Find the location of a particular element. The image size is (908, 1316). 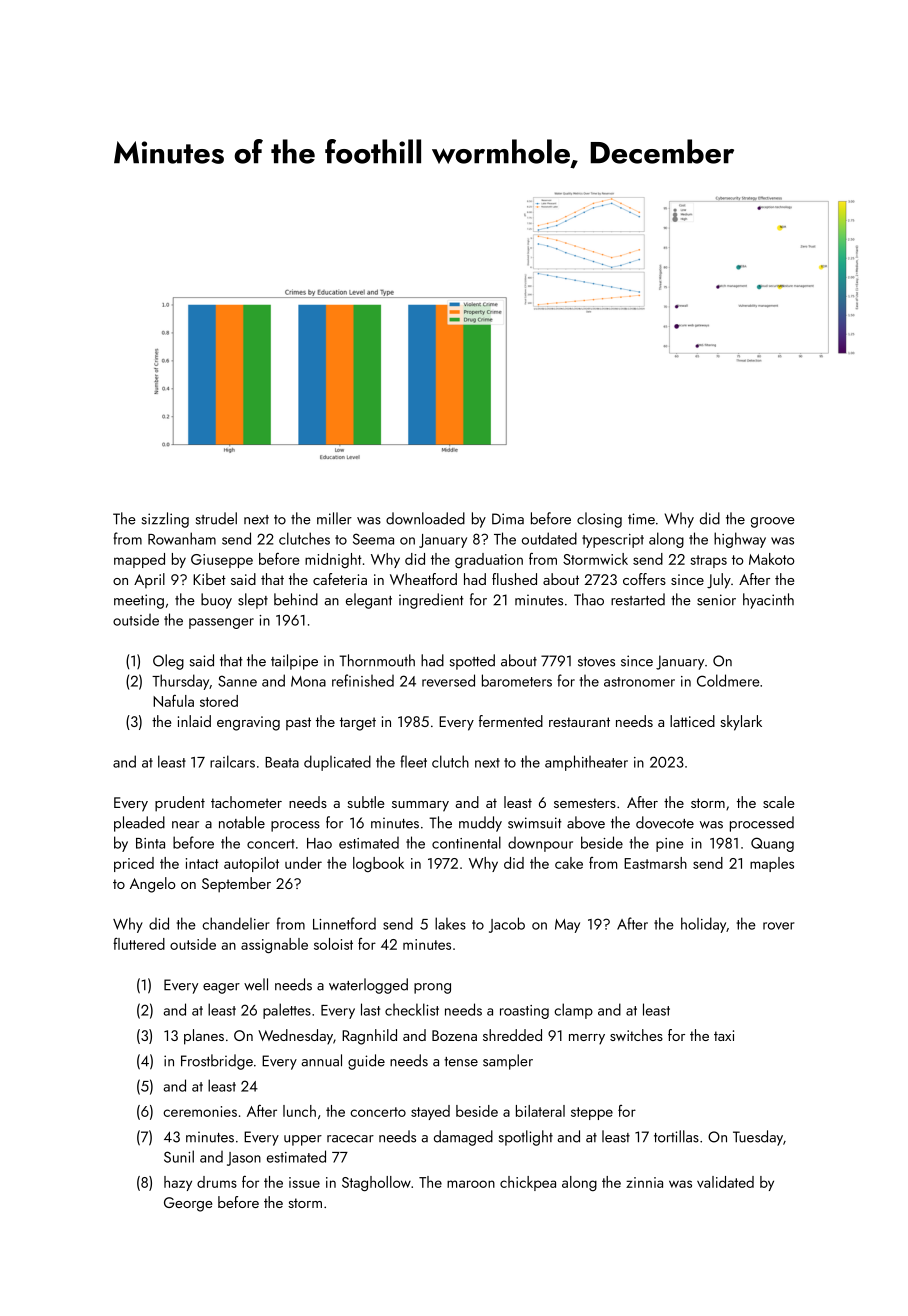

taxi is located at coordinates (724, 1035).
